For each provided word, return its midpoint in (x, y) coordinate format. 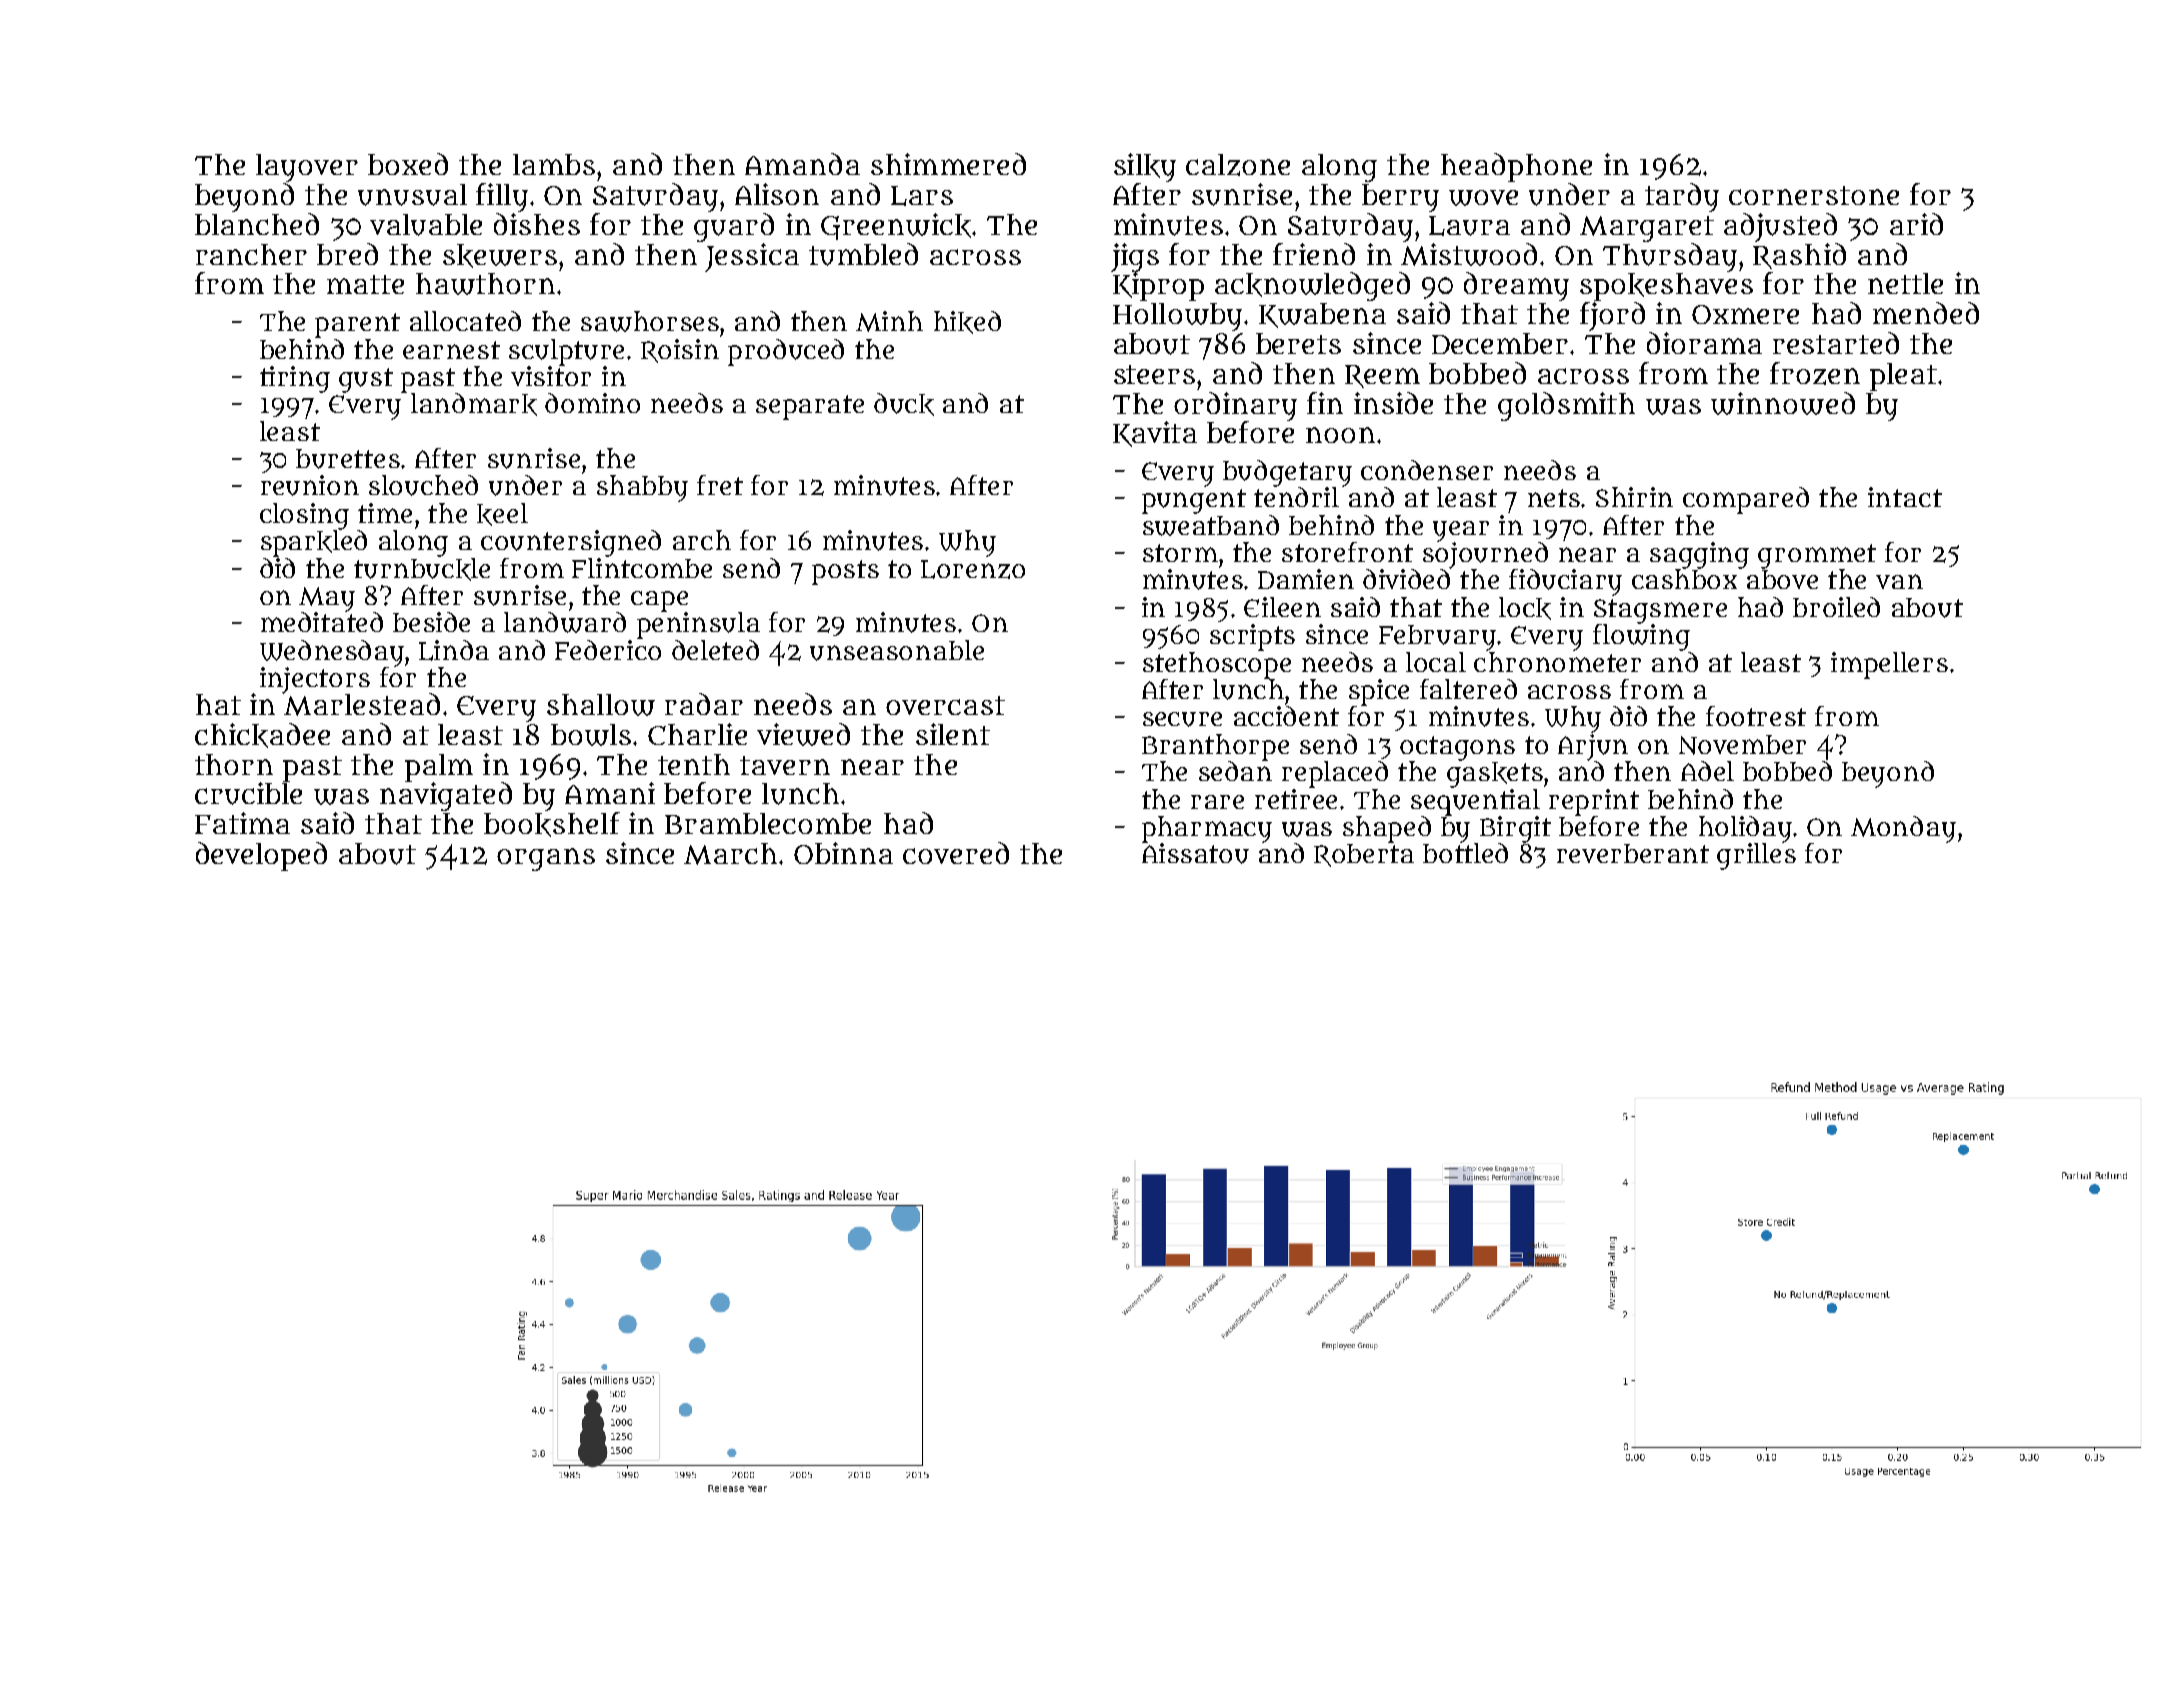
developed (261, 856)
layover (307, 168)
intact (1905, 497)
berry (1400, 198)
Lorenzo (973, 569)
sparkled (314, 543)
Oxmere (1745, 314)
